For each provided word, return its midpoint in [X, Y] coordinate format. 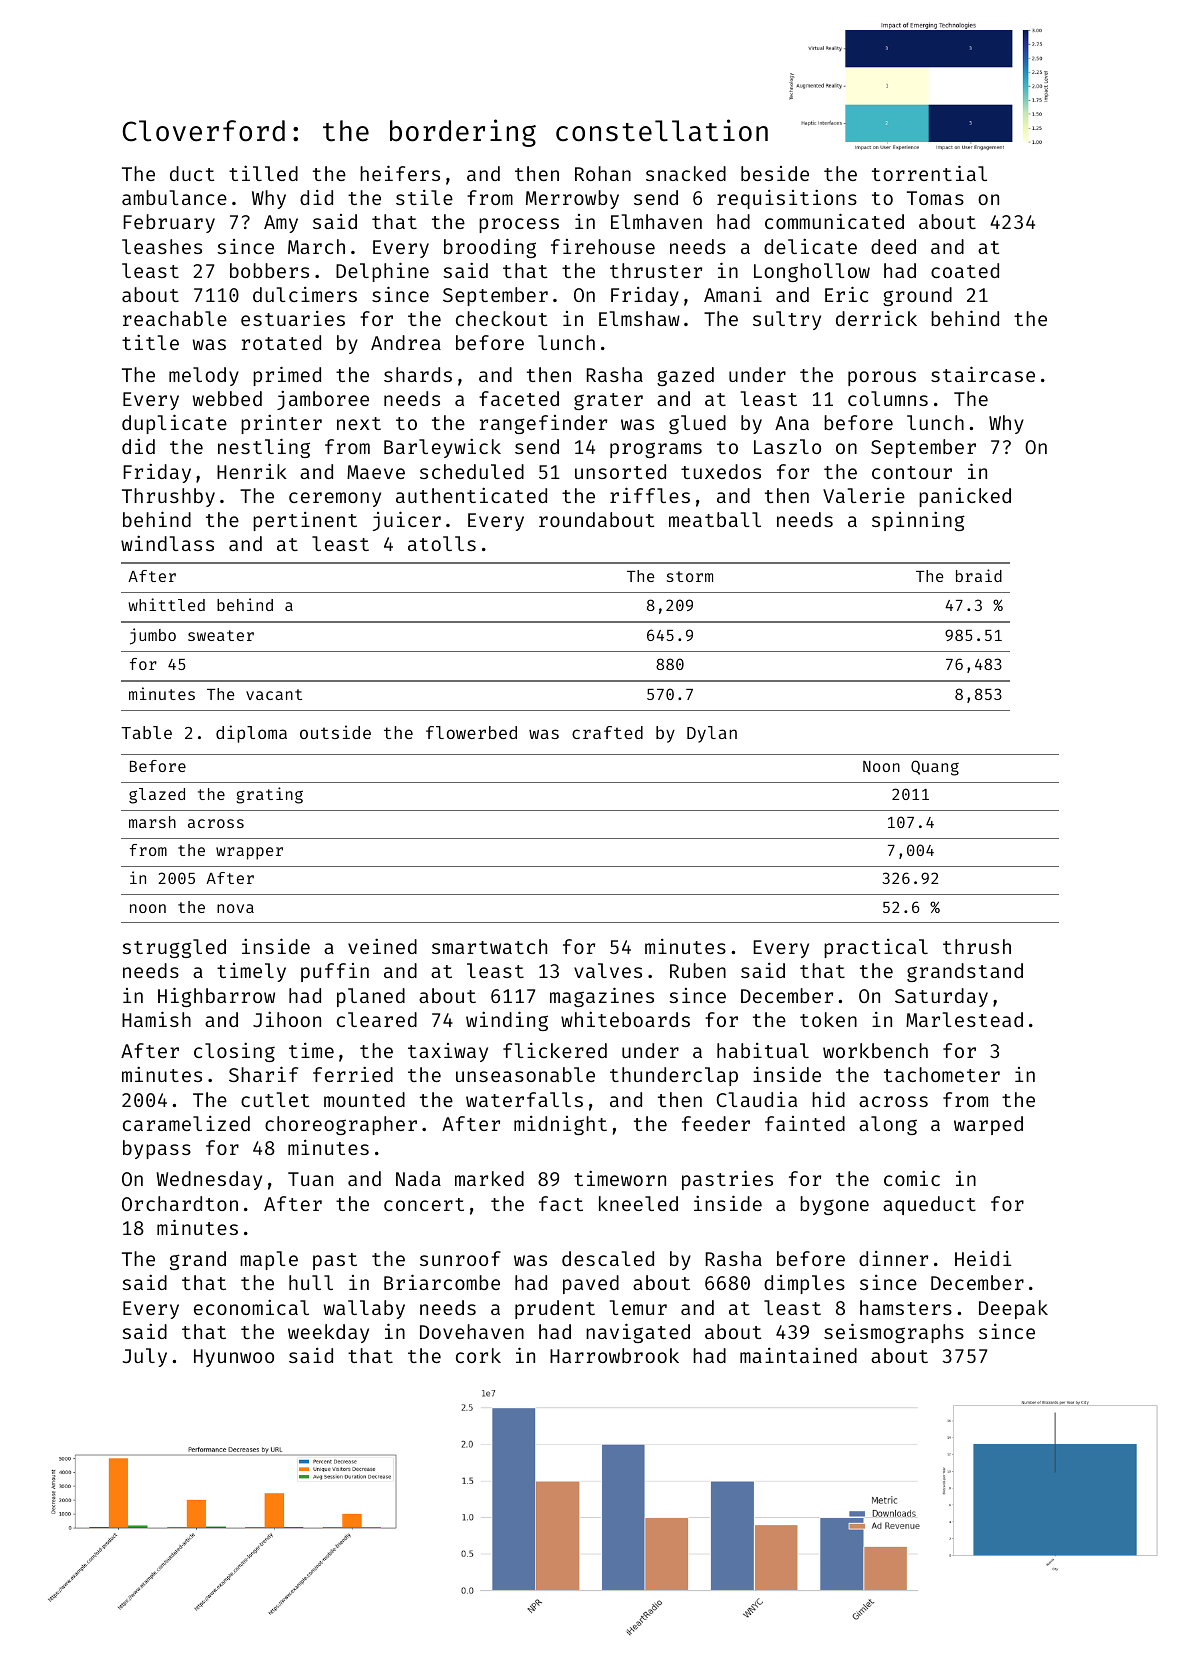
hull [311, 1282]
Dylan [712, 734]
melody [204, 376]
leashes [162, 246]
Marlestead [964, 1019]
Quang [935, 768]
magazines [602, 997]
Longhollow [812, 272]
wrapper [249, 853]
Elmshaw [639, 318]
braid [979, 575]
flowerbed [471, 732]
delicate [810, 246]
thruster [656, 270]
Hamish [156, 1019]
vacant [274, 694]
